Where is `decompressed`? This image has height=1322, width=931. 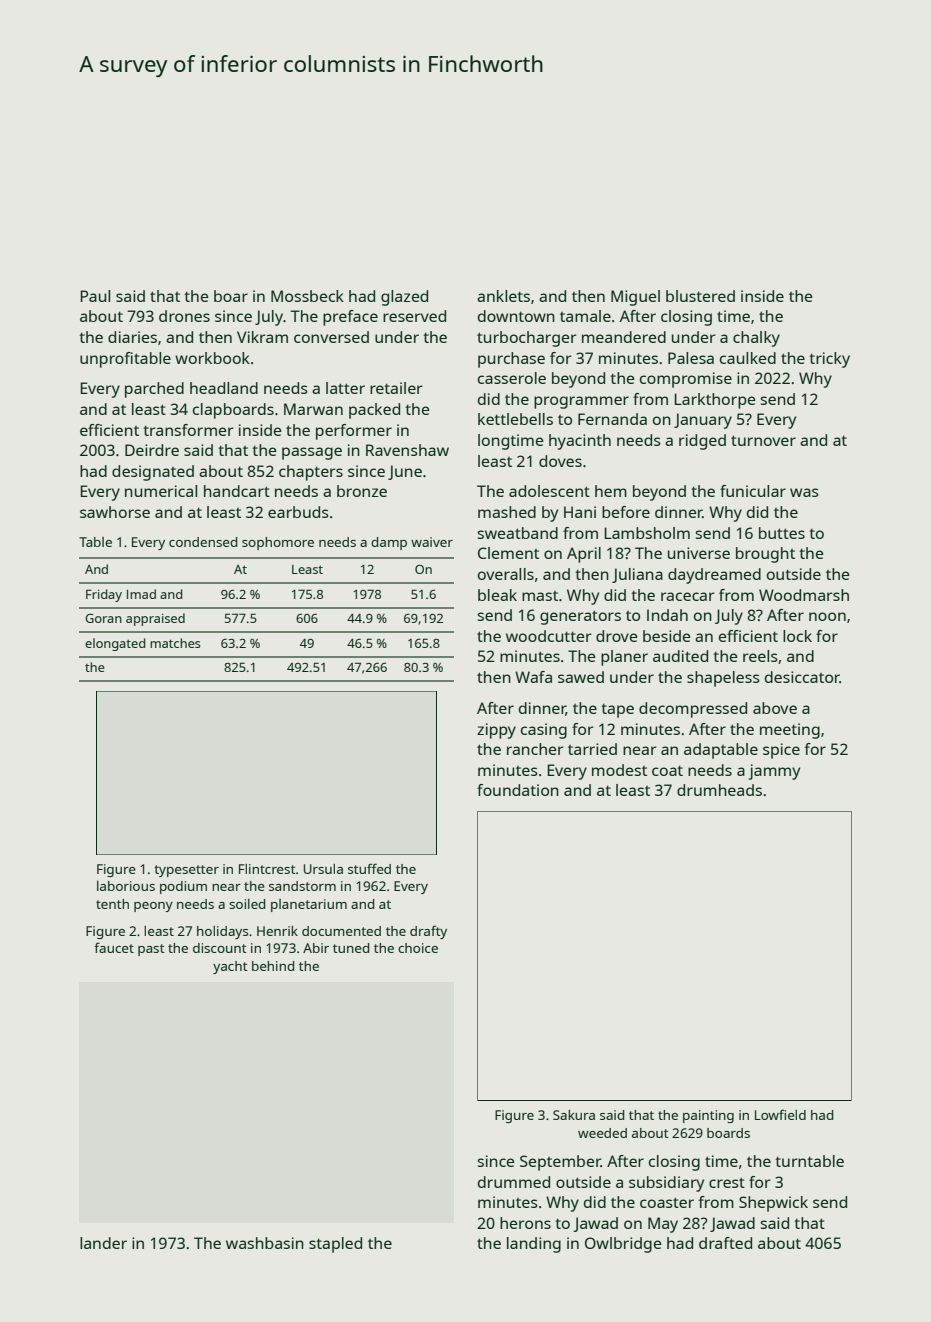
decompressed is located at coordinates (693, 710).
